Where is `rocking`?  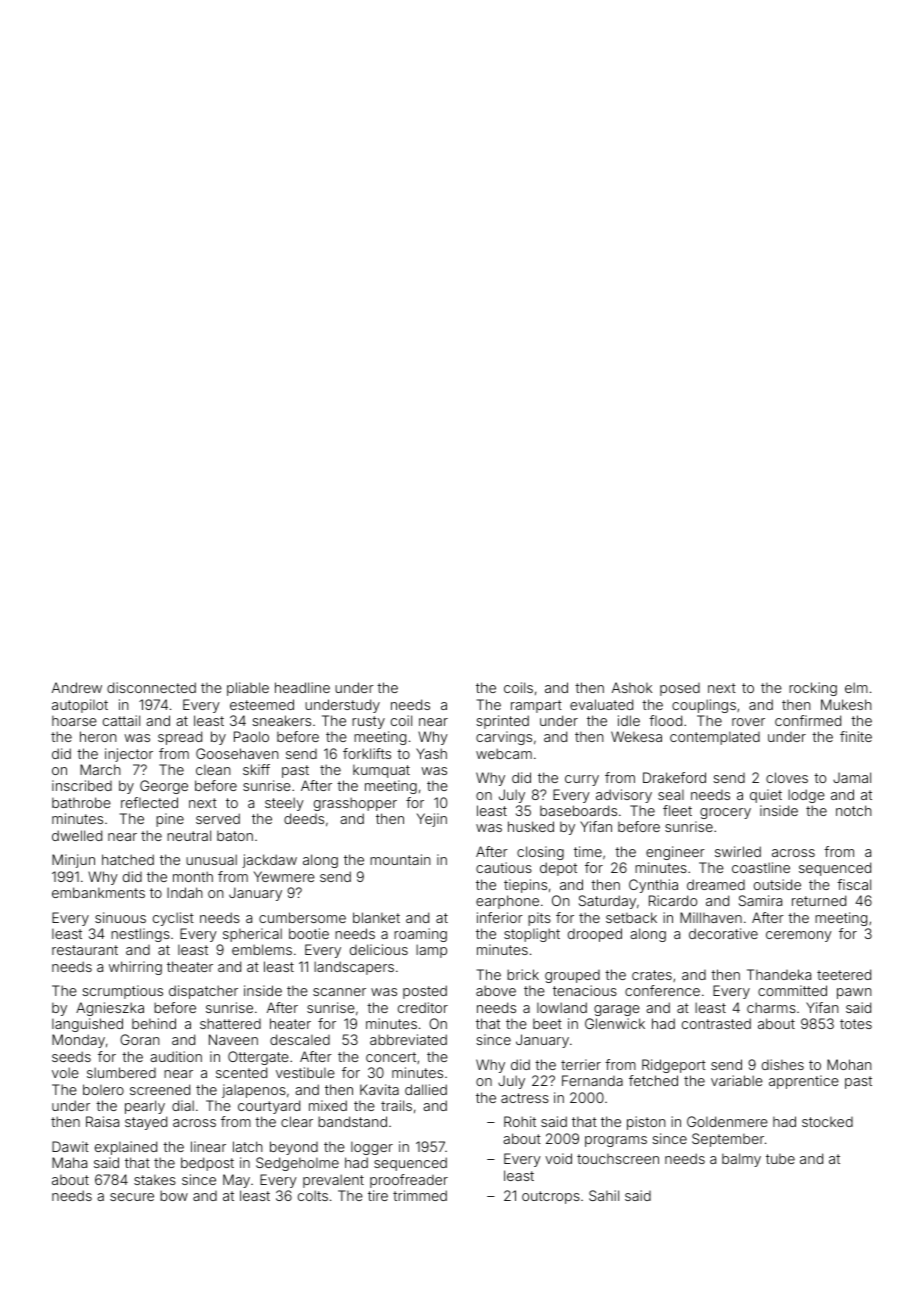 rocking is located at coordinates (813, 689).
